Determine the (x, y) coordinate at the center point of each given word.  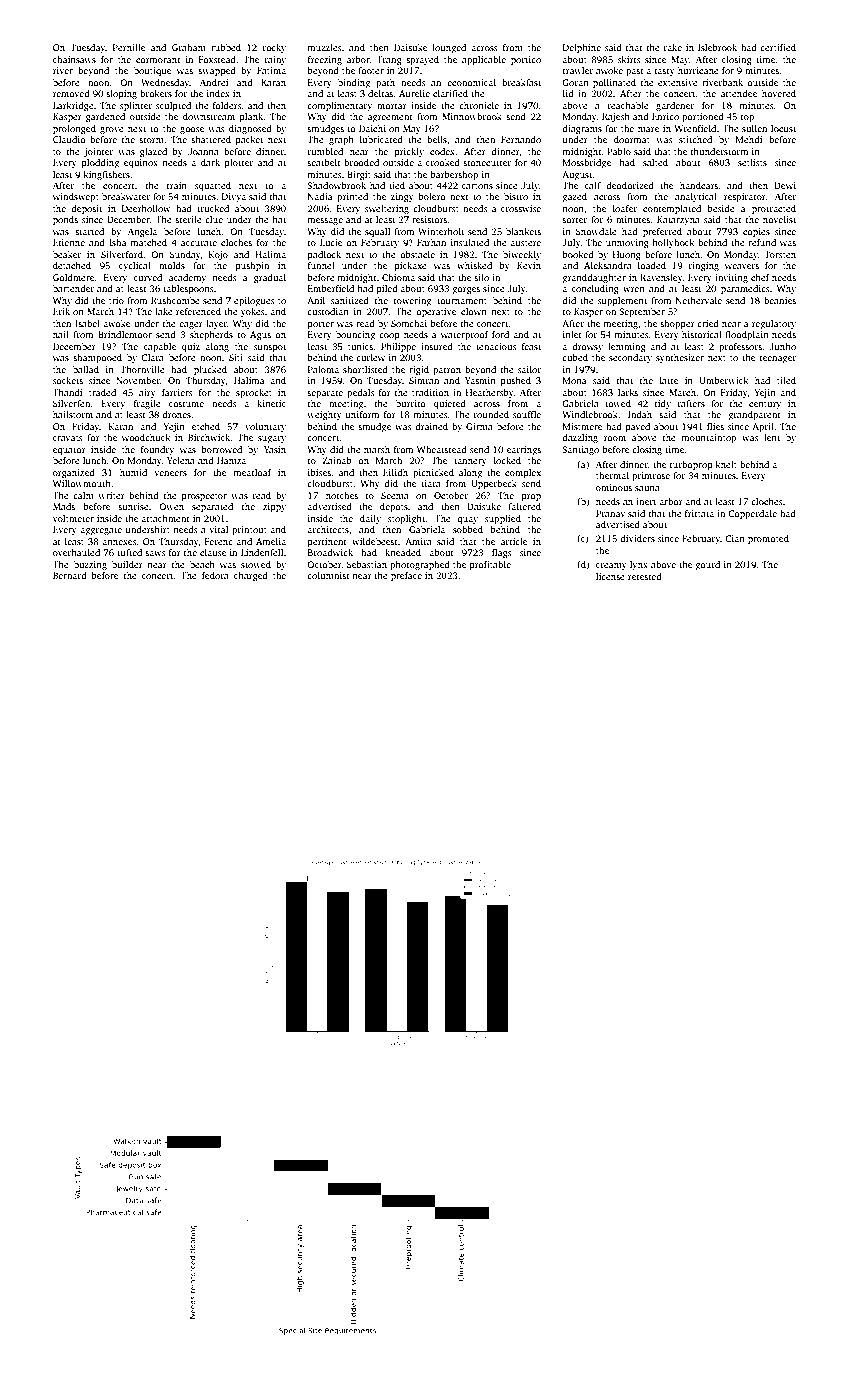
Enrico (665, 116)
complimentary (339, 106)
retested (645, 576)
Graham (189, 47)
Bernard (70, 575)
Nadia (320, 196)
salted (655, 162)
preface (406, 576)
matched (148, 242)
